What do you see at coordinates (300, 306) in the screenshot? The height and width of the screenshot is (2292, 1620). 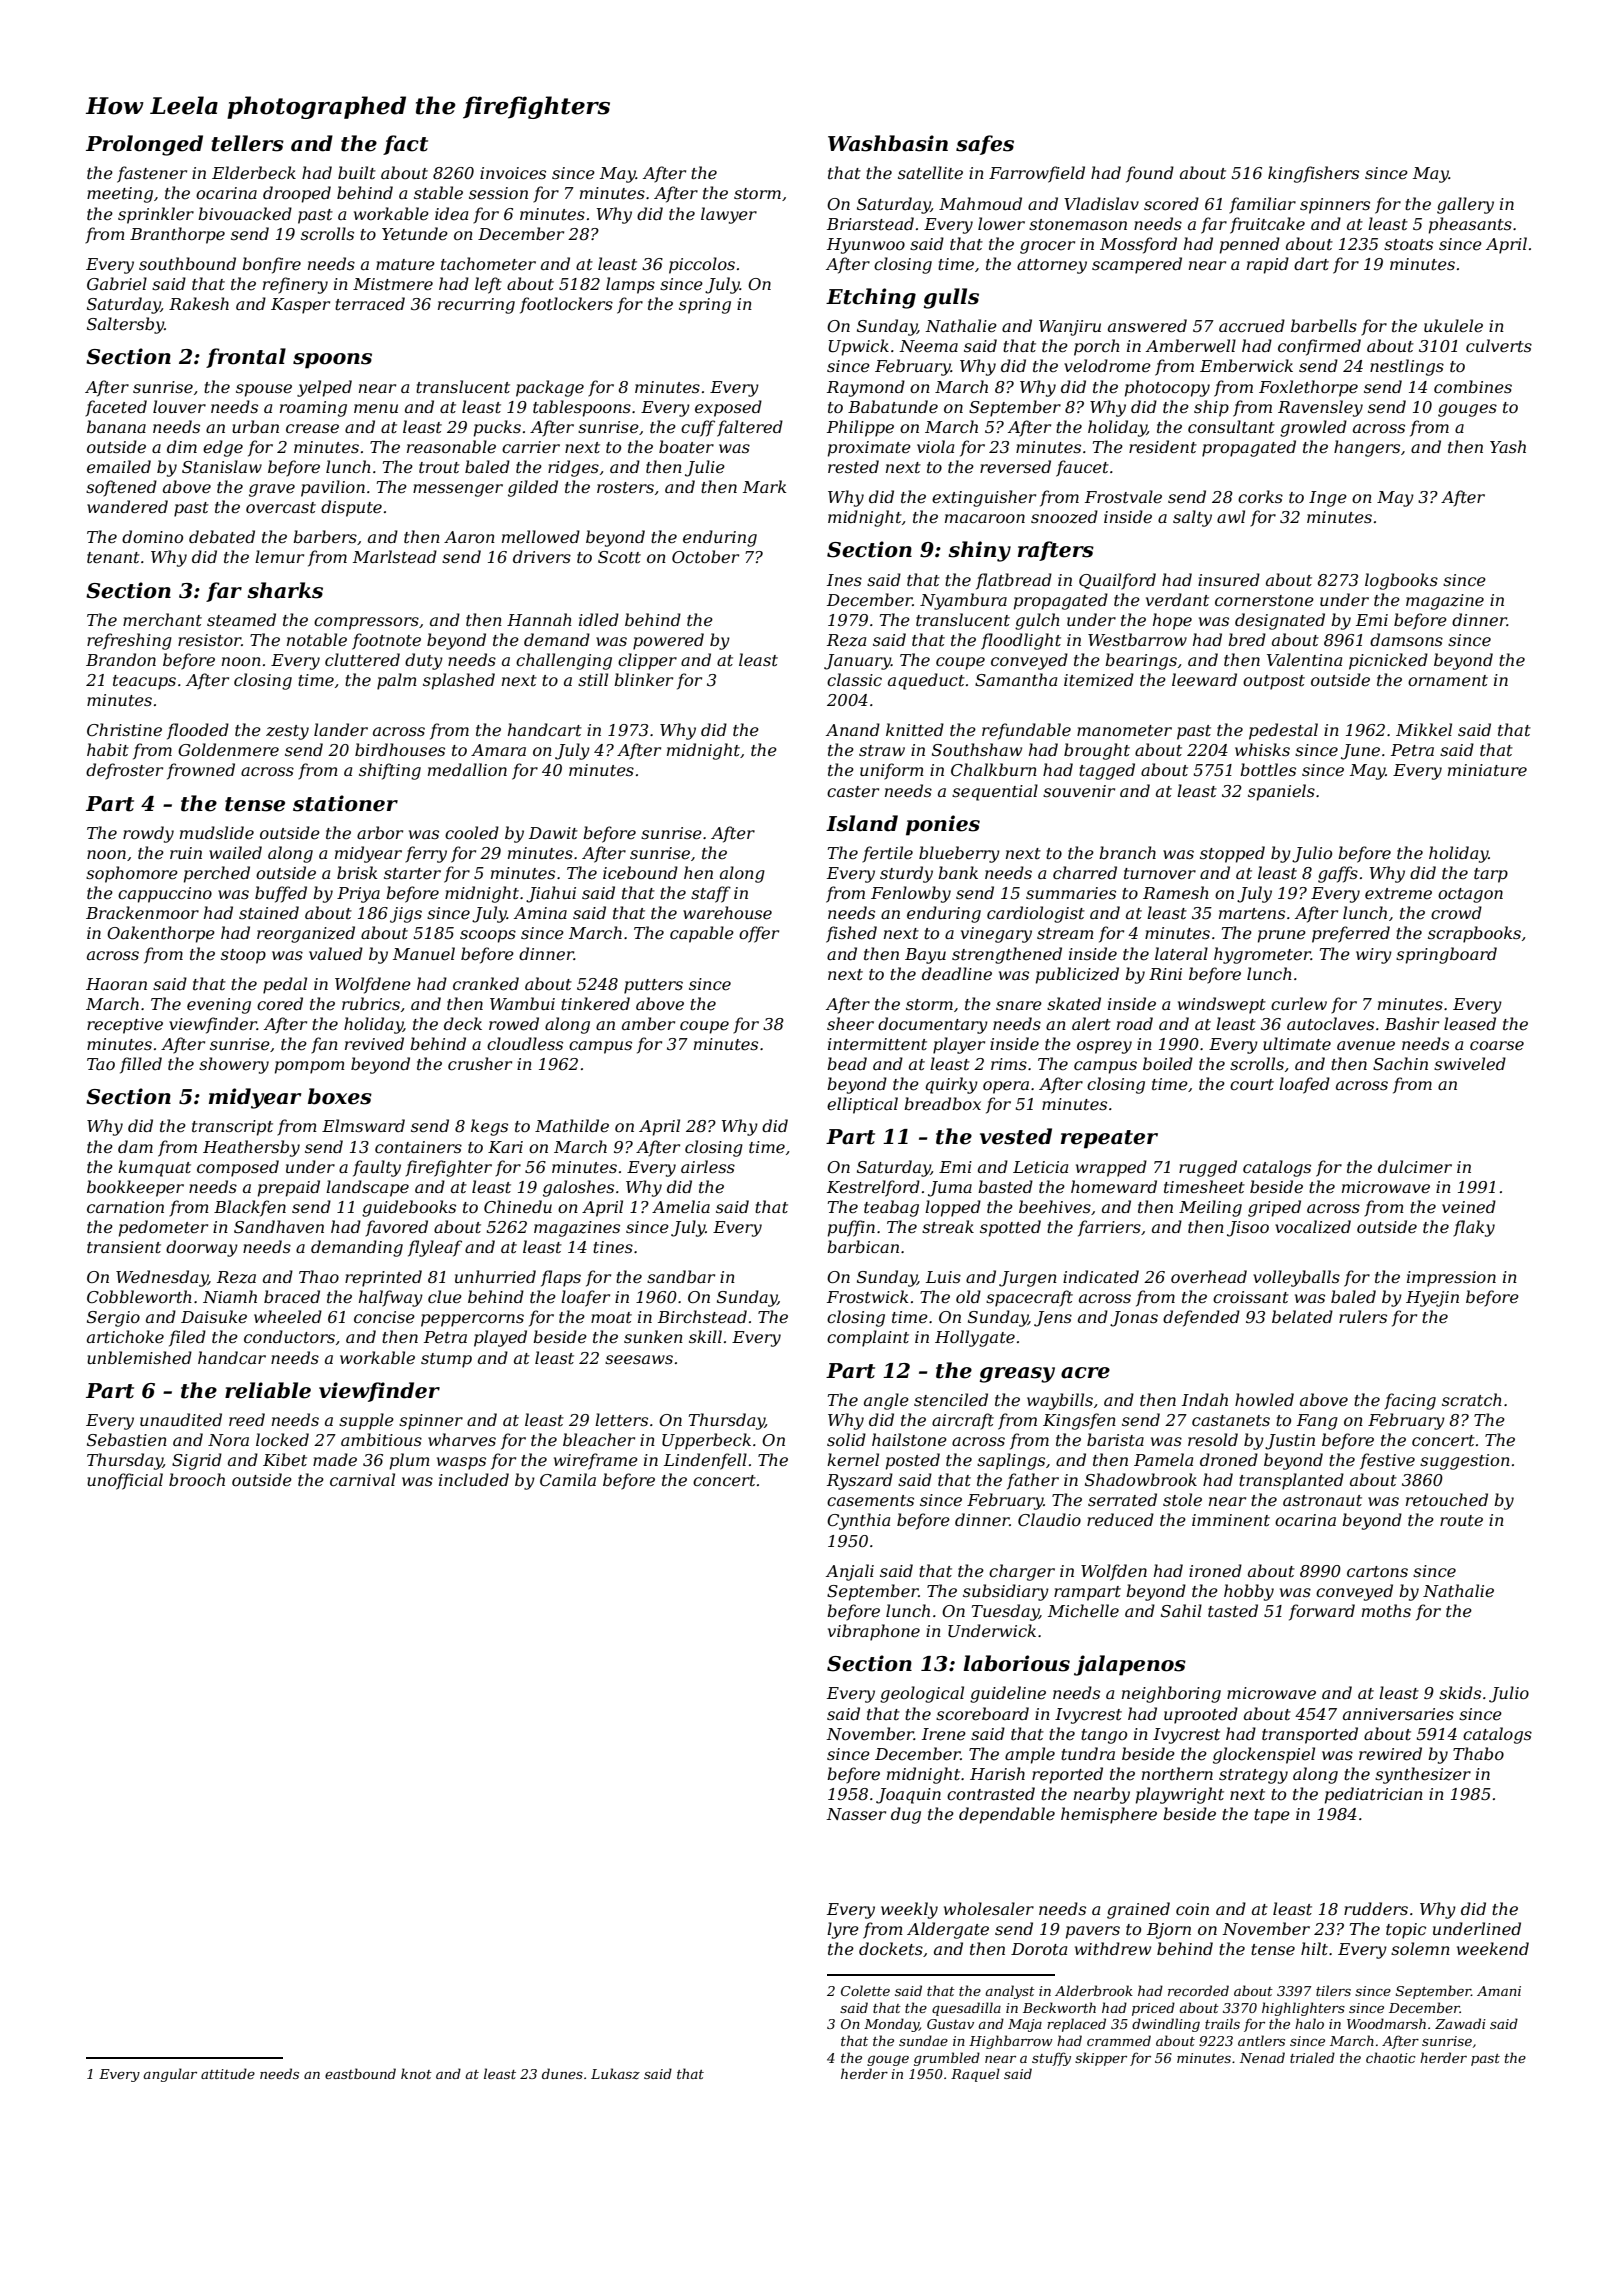 I see `Kasper` at bounding box center [300, 306].
